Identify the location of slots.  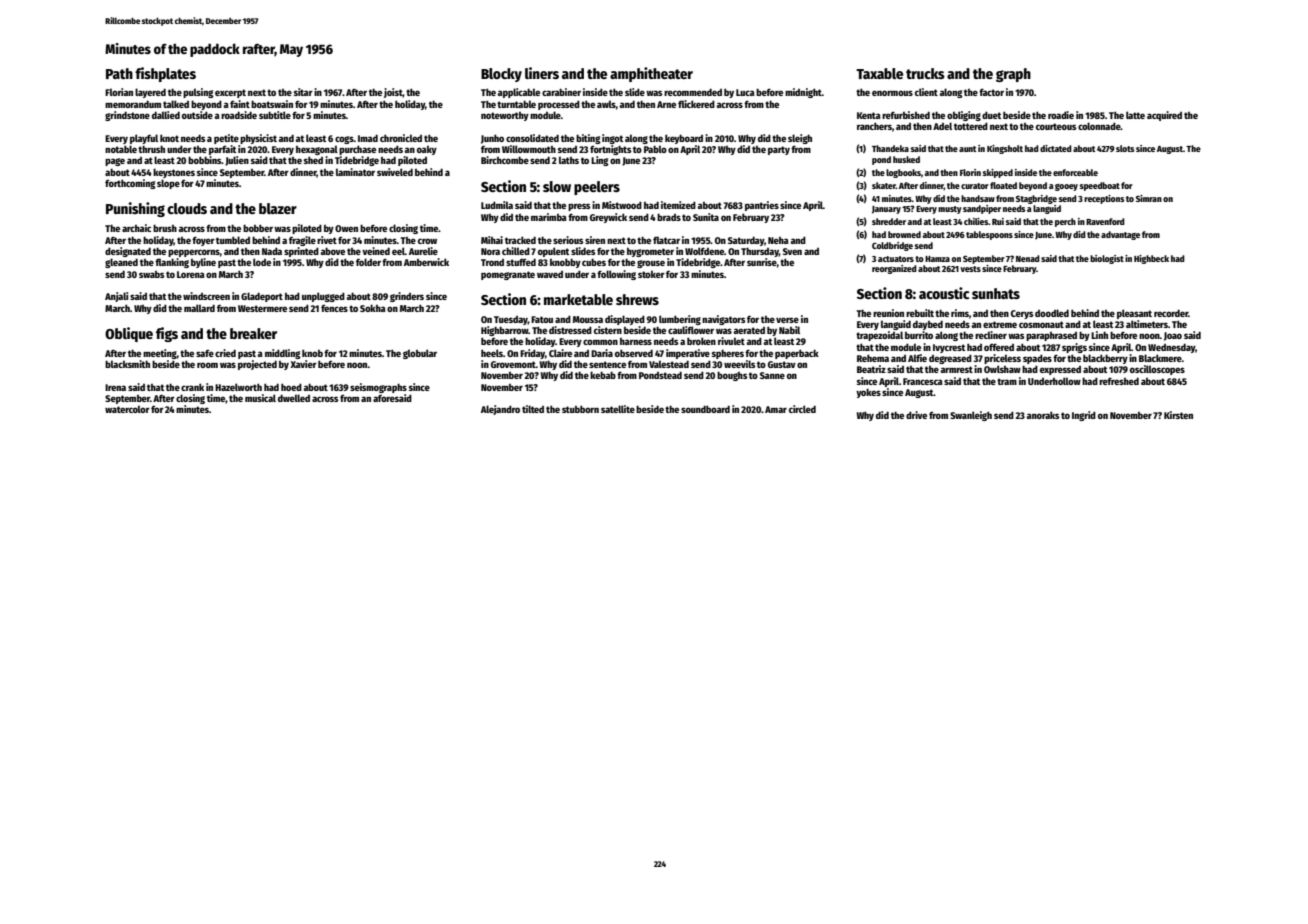
(1125, 148).
